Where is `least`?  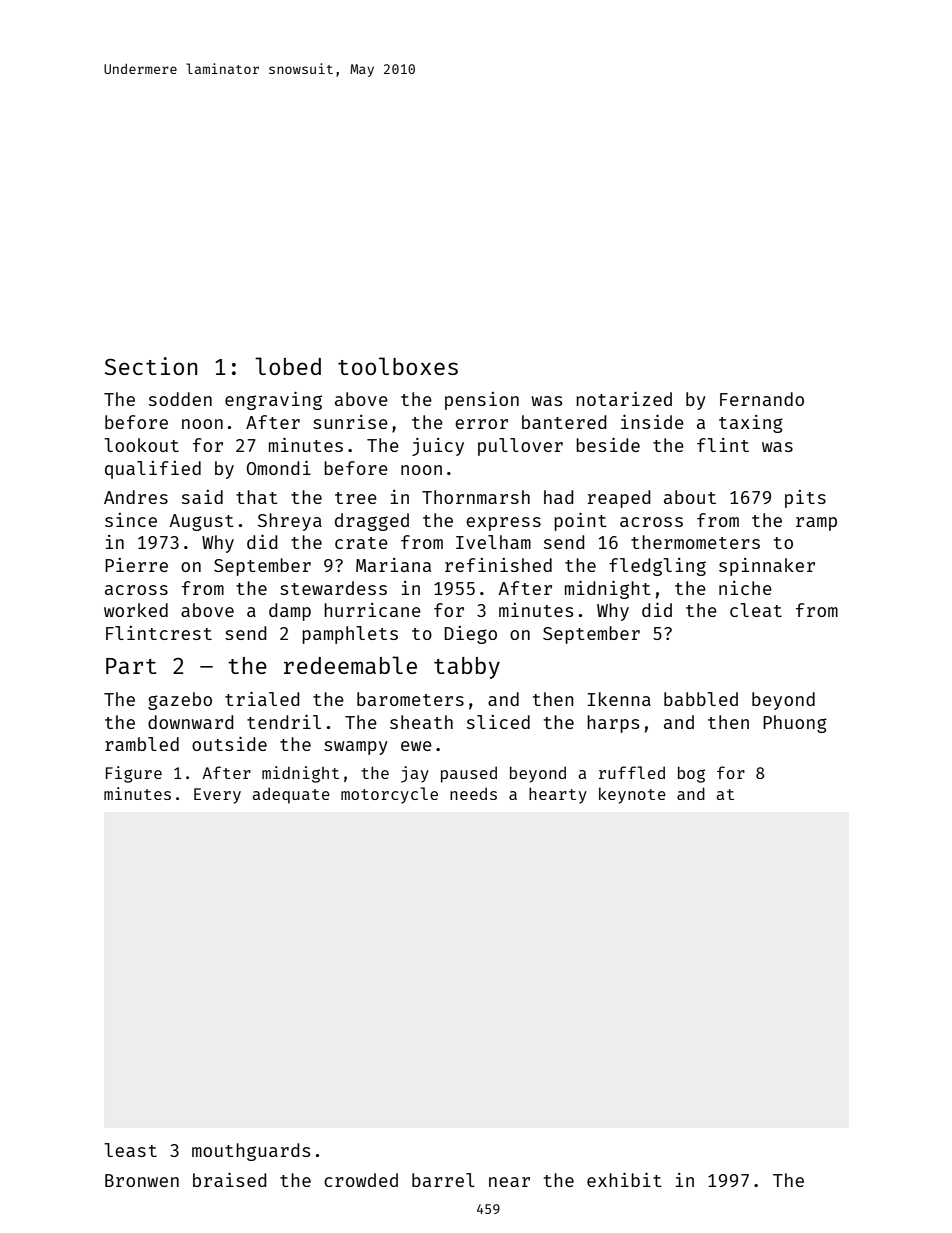 least is located at coordinates (130, 1150).
